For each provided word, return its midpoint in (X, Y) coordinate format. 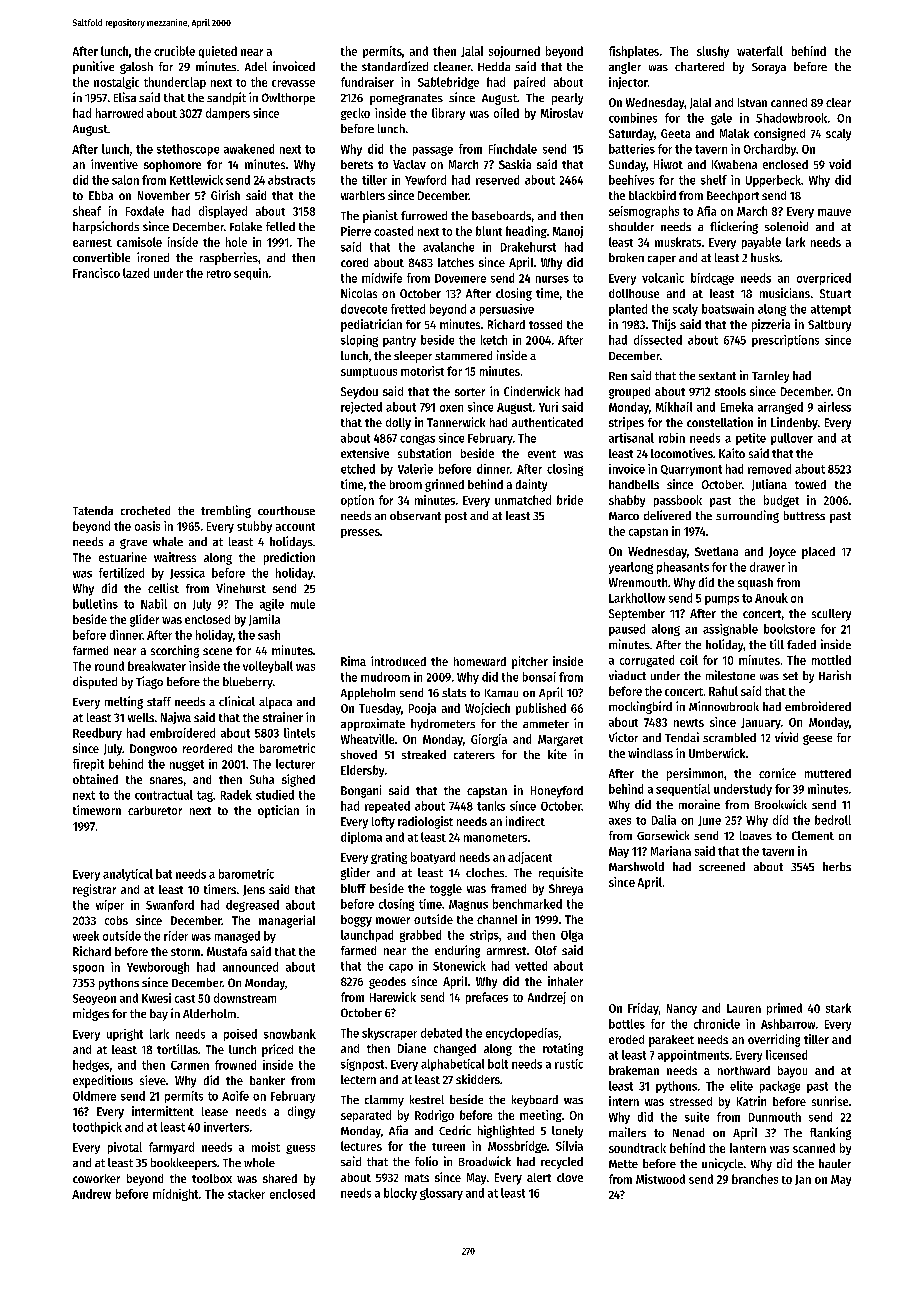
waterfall (760, 51)
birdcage (712, 279)
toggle (446, 890)
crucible (174, 51)
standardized (395, 66)
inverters (226, 1127)
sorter (470, 392)
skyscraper (389, 1034)
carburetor (155, 810)
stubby (254, 527)
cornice (777, 773)
